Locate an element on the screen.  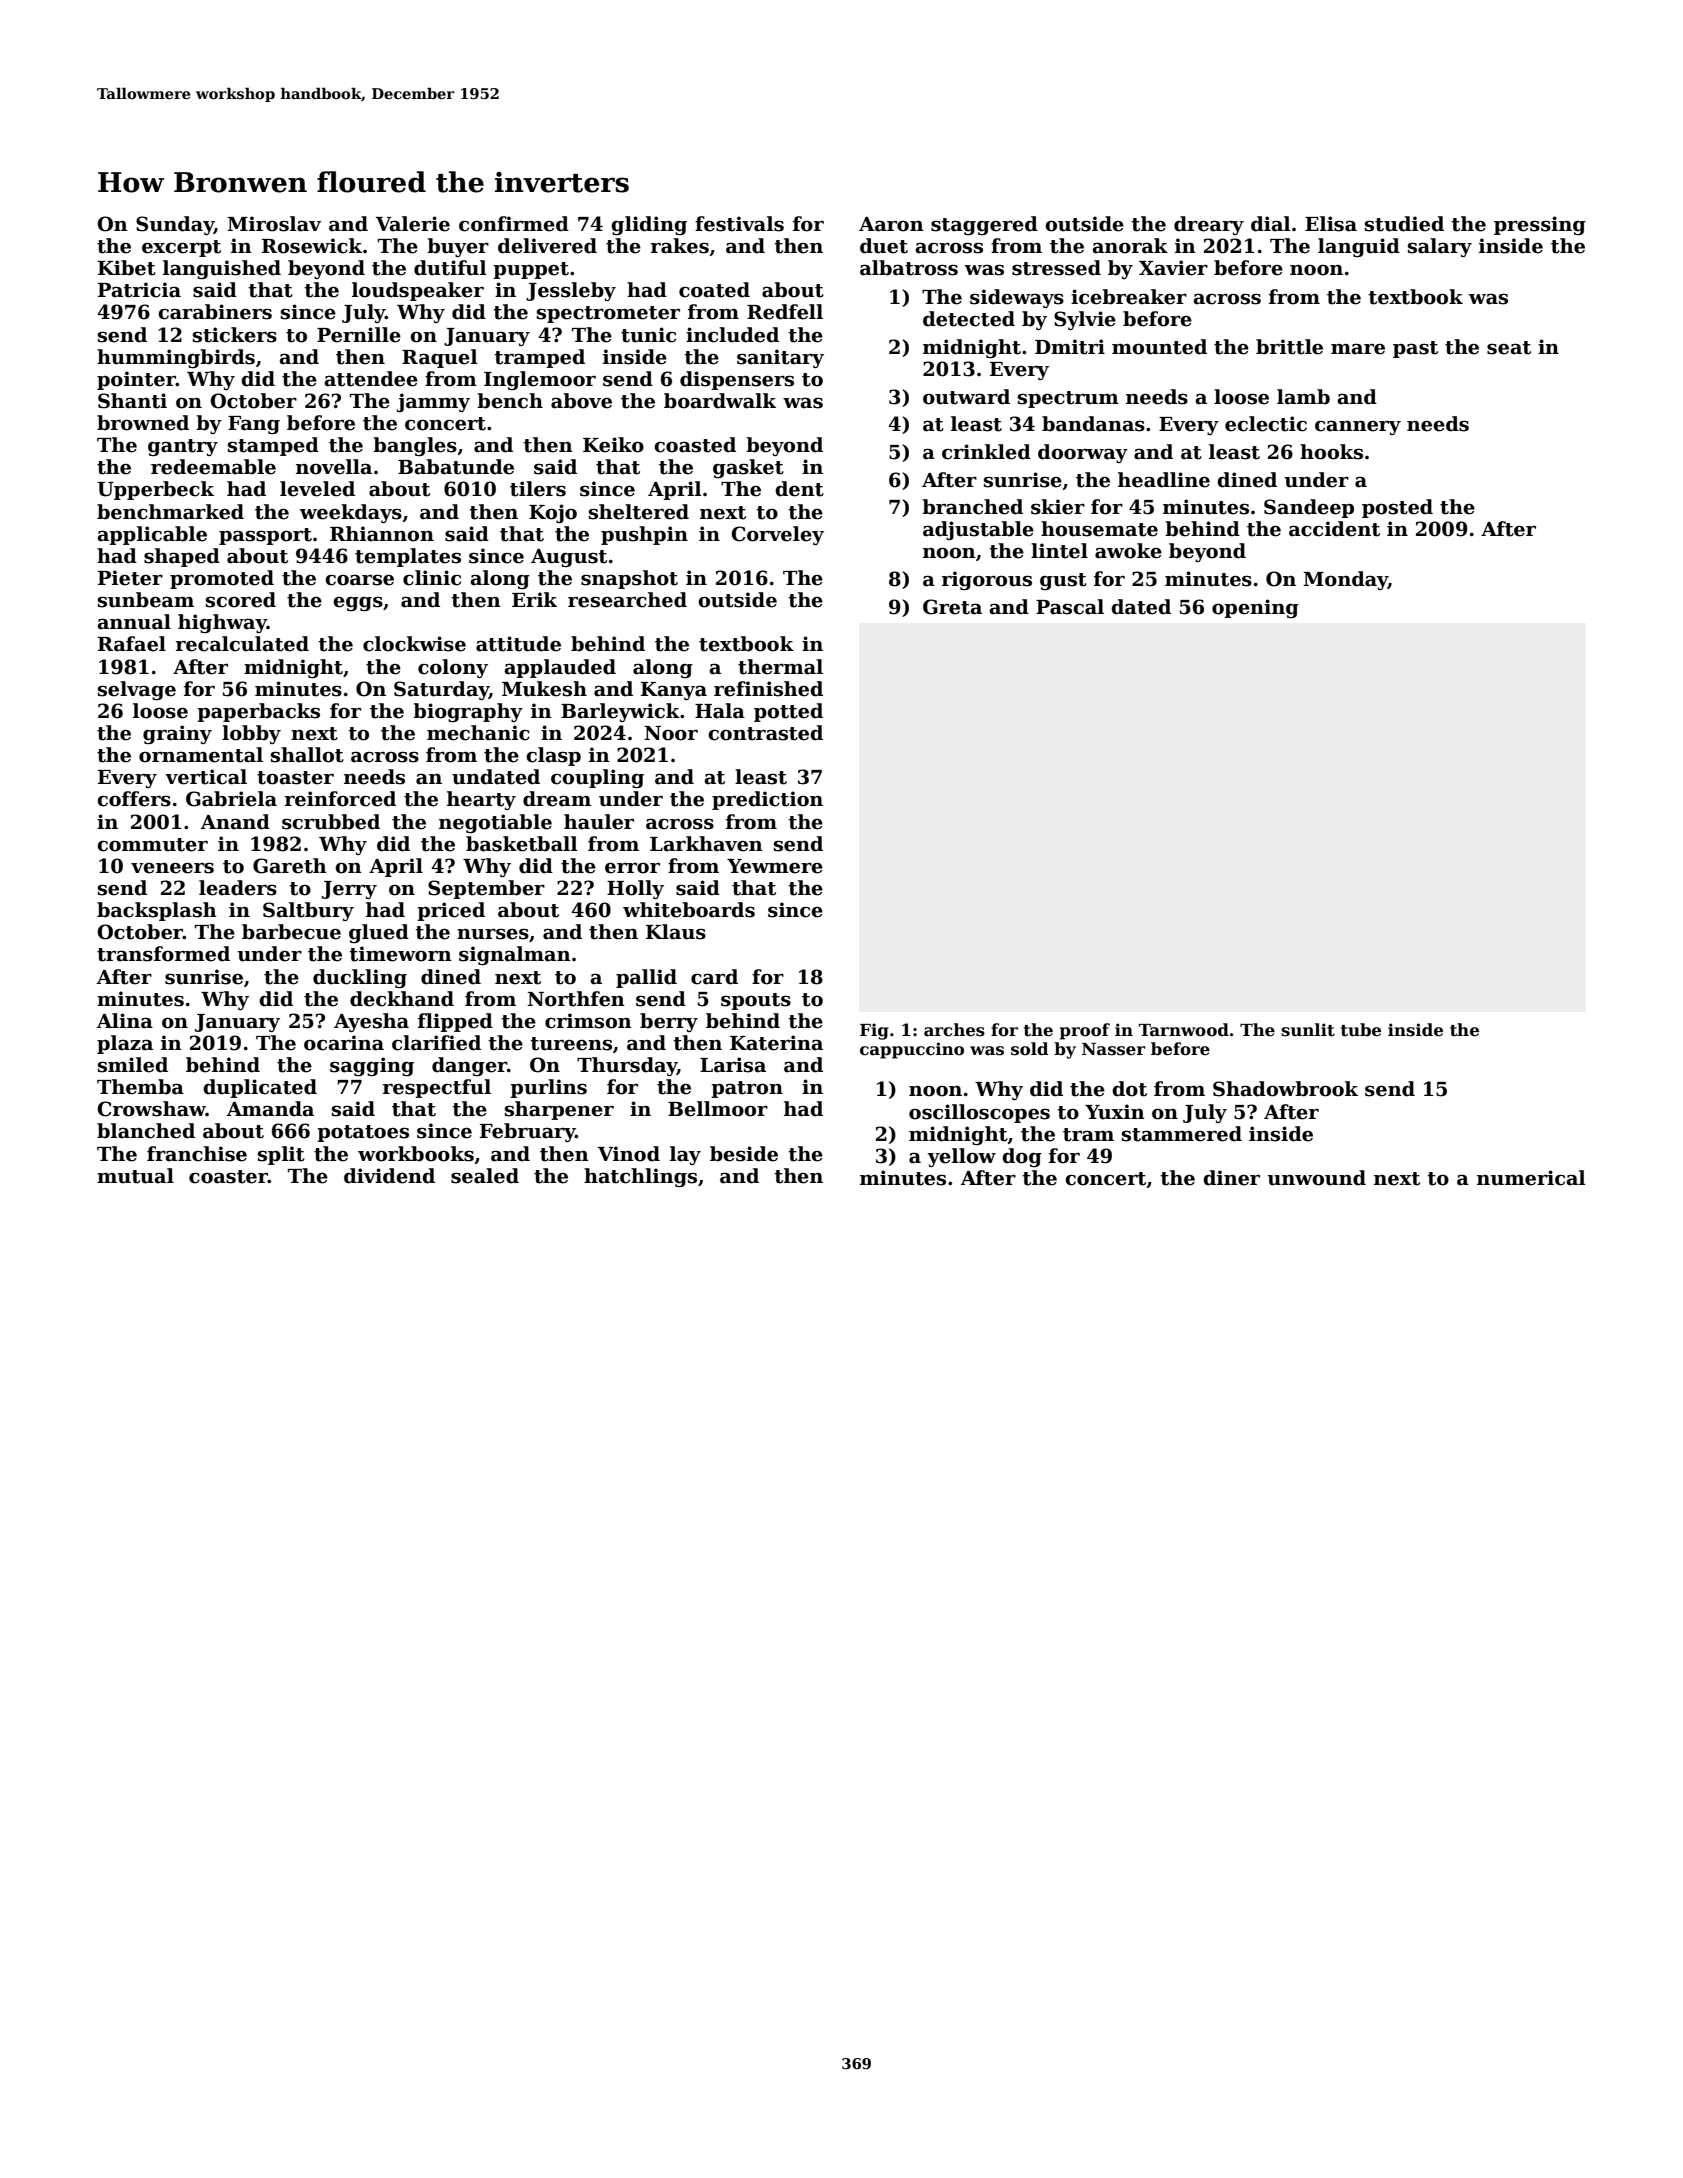
dot is located at coordinates (1129, 1089).
